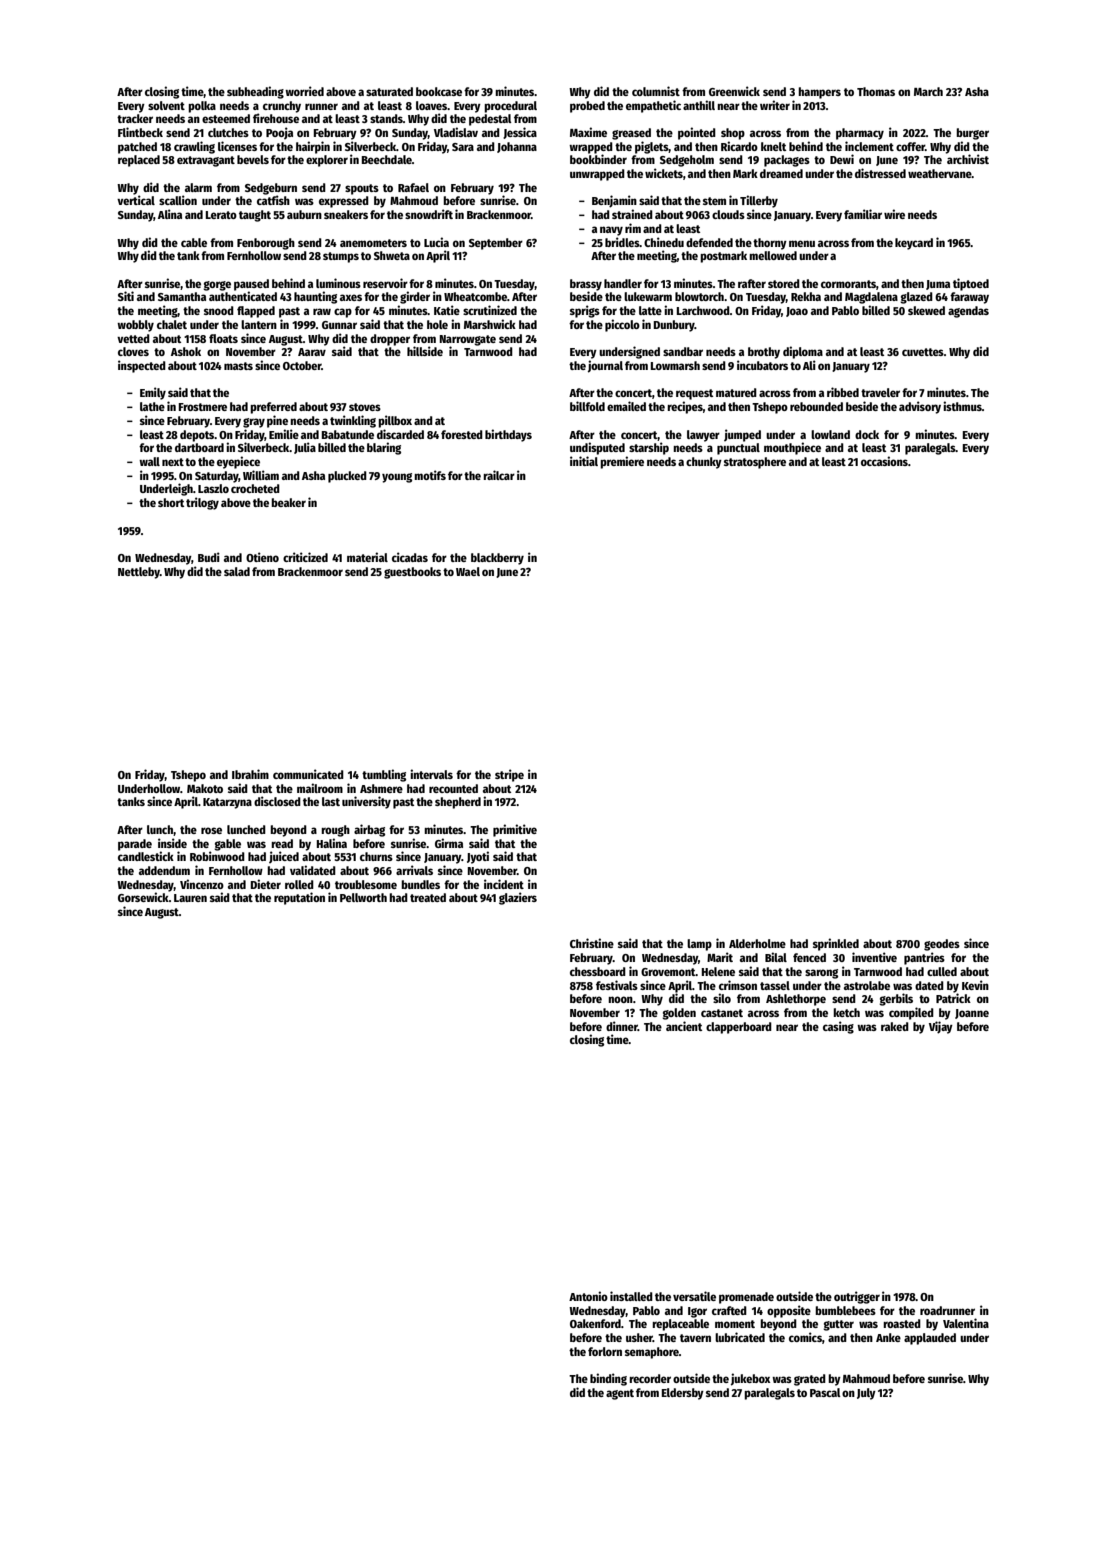 This screenshot has width=1107, height=1565. What do you see at coordinates (876, 91) in the screenshot?
I see `Thomas` at bounding box center [876, 91].
